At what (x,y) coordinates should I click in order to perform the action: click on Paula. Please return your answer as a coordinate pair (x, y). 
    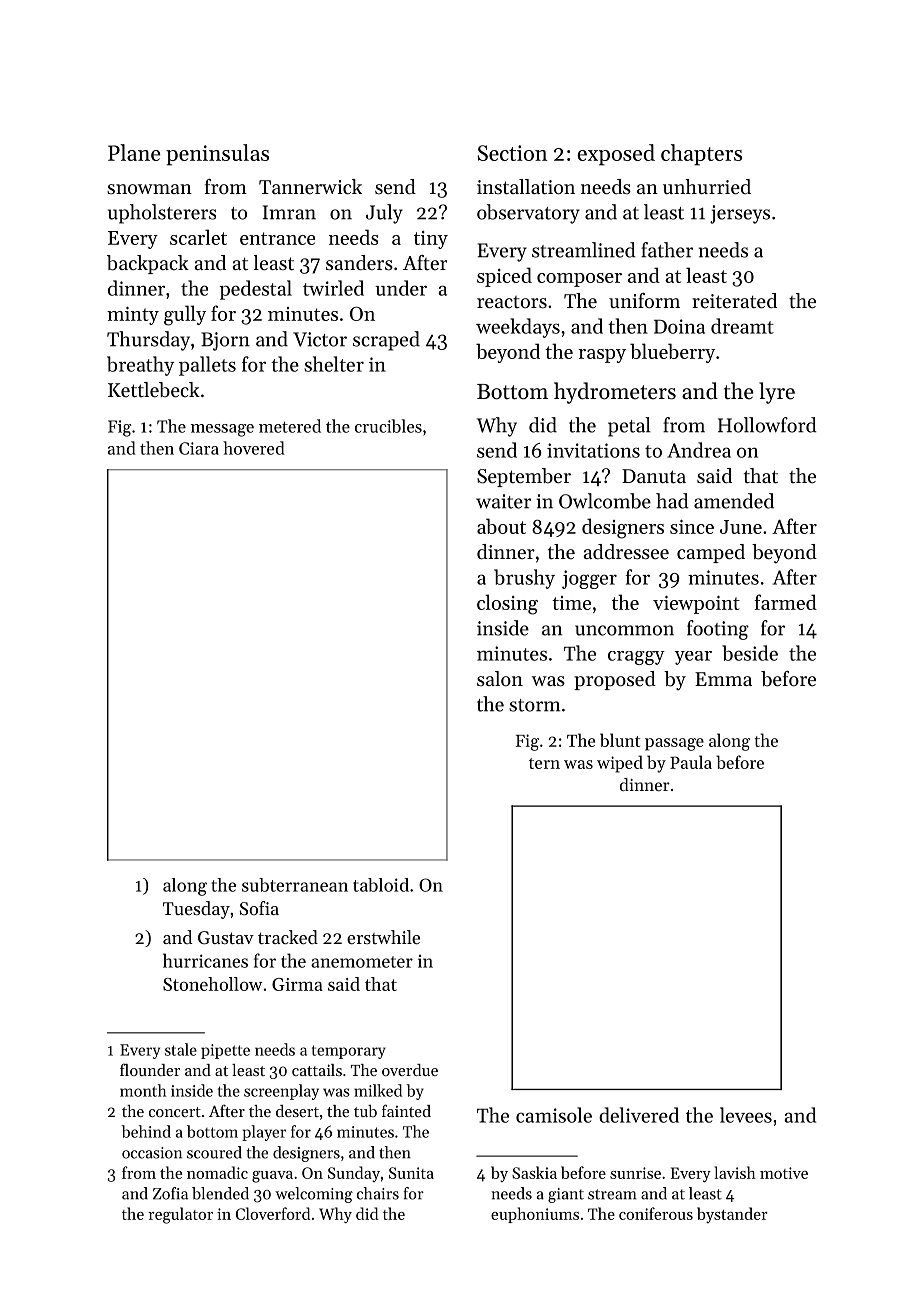
    Looking at the image, I should click on (691, 762).
